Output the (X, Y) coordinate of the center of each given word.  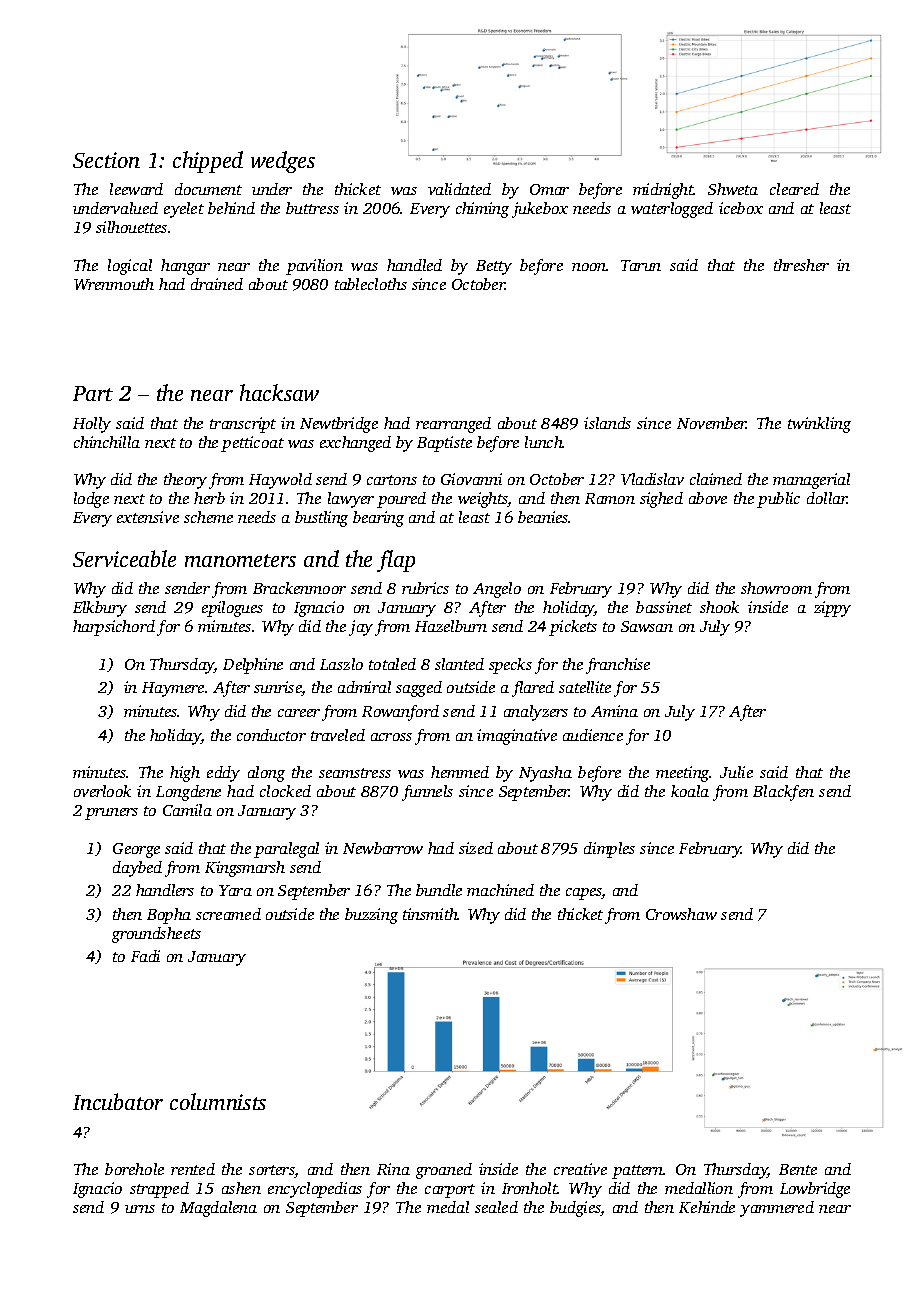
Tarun (641, 265)
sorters (272, 1171)
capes (584, 894)
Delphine (253, 666)
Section (106, 160)
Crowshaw (681, 914)
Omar (549, 189)
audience (593, 735)
